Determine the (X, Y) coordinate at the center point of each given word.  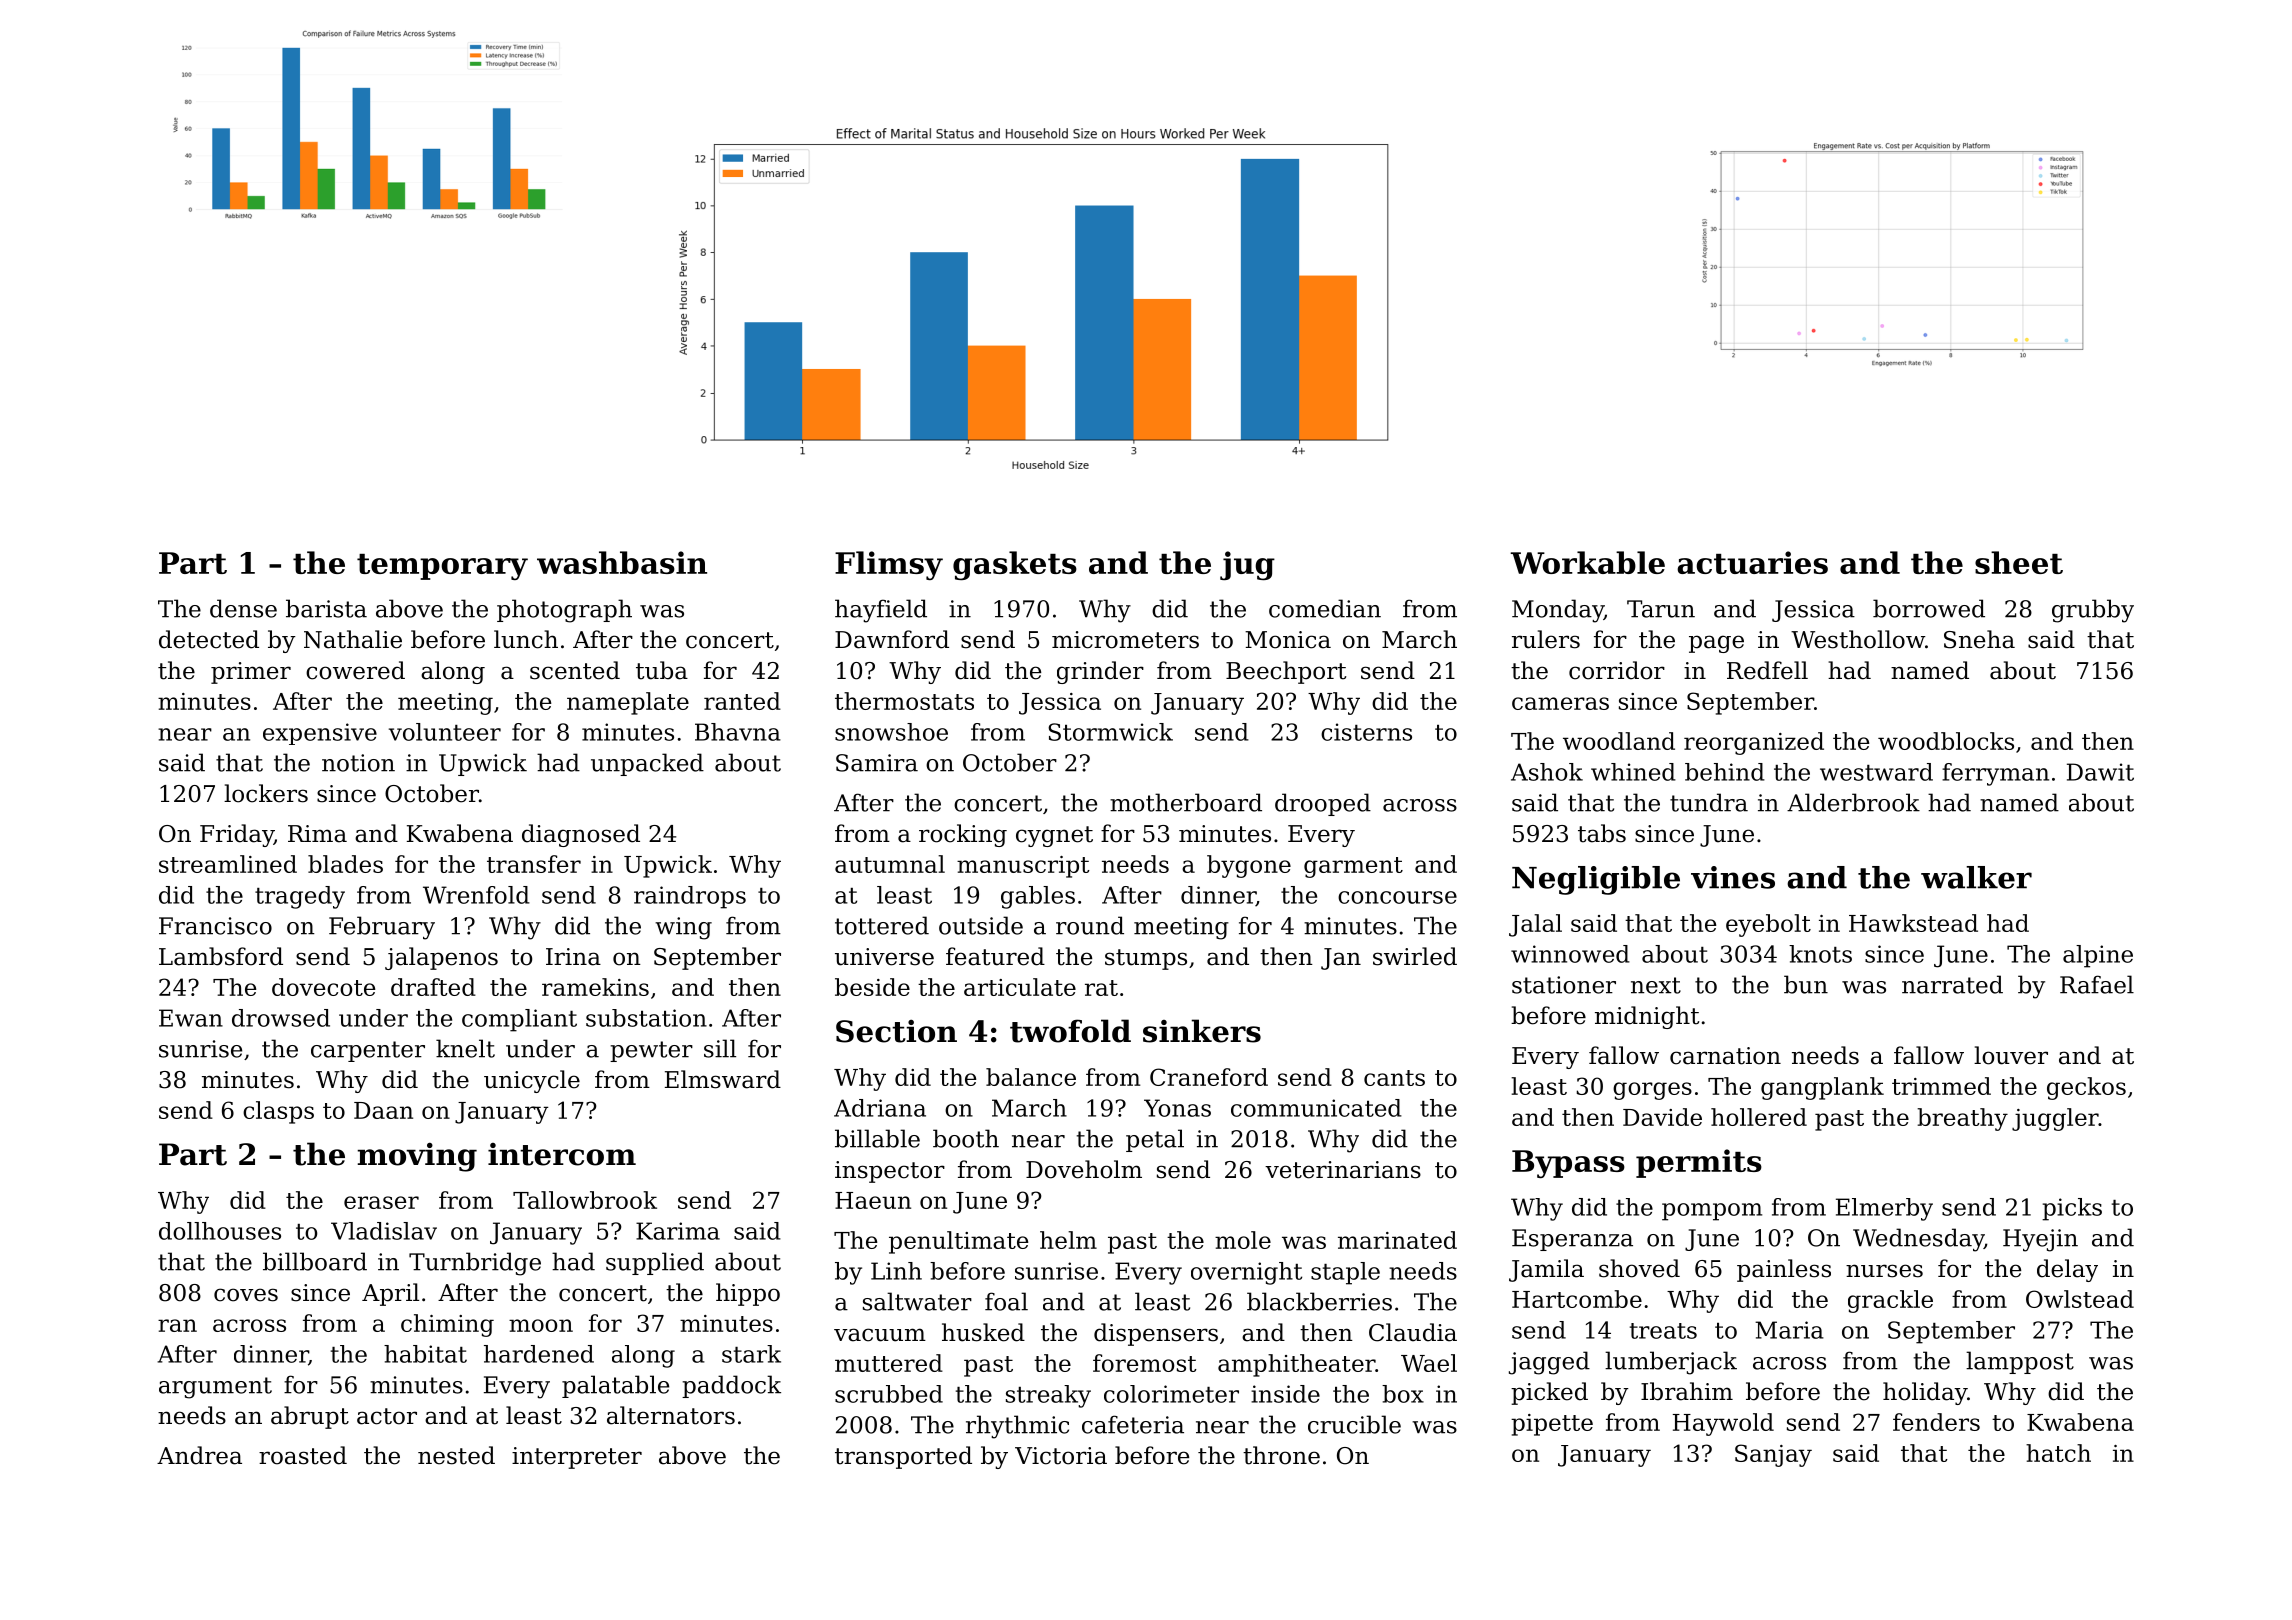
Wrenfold (476, 895)
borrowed (1929, 608)
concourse (1397, 897)
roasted (303, 1455)
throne (1281, 1455)
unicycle (532, 1081)
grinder (1100, 672)
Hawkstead (1913, 923)
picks (2072, 1209)
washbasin (622, 562)
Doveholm (1084, 1169)
